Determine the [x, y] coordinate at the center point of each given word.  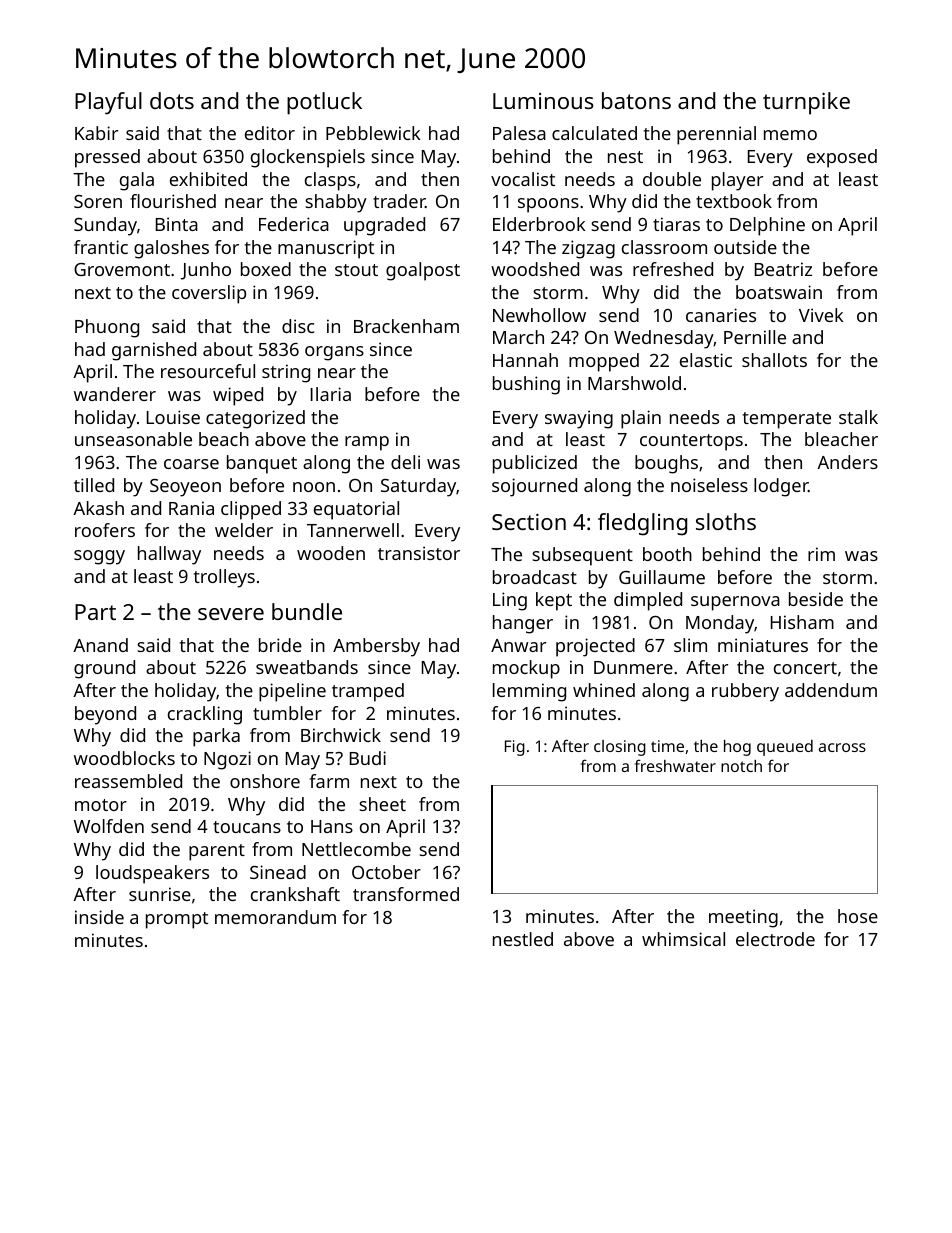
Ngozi [227, 760]
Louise [173, 417]
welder [244, 530]
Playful [108, 103]
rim [821, 554]
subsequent [582, 556]
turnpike [806, 103]
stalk [858, 417]
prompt [177, 920]
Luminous [543, 101]
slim [690, 645]
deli [405, 462]
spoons [548, 205]
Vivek [821, 315]
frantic [101, 247]
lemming [529, 692]
